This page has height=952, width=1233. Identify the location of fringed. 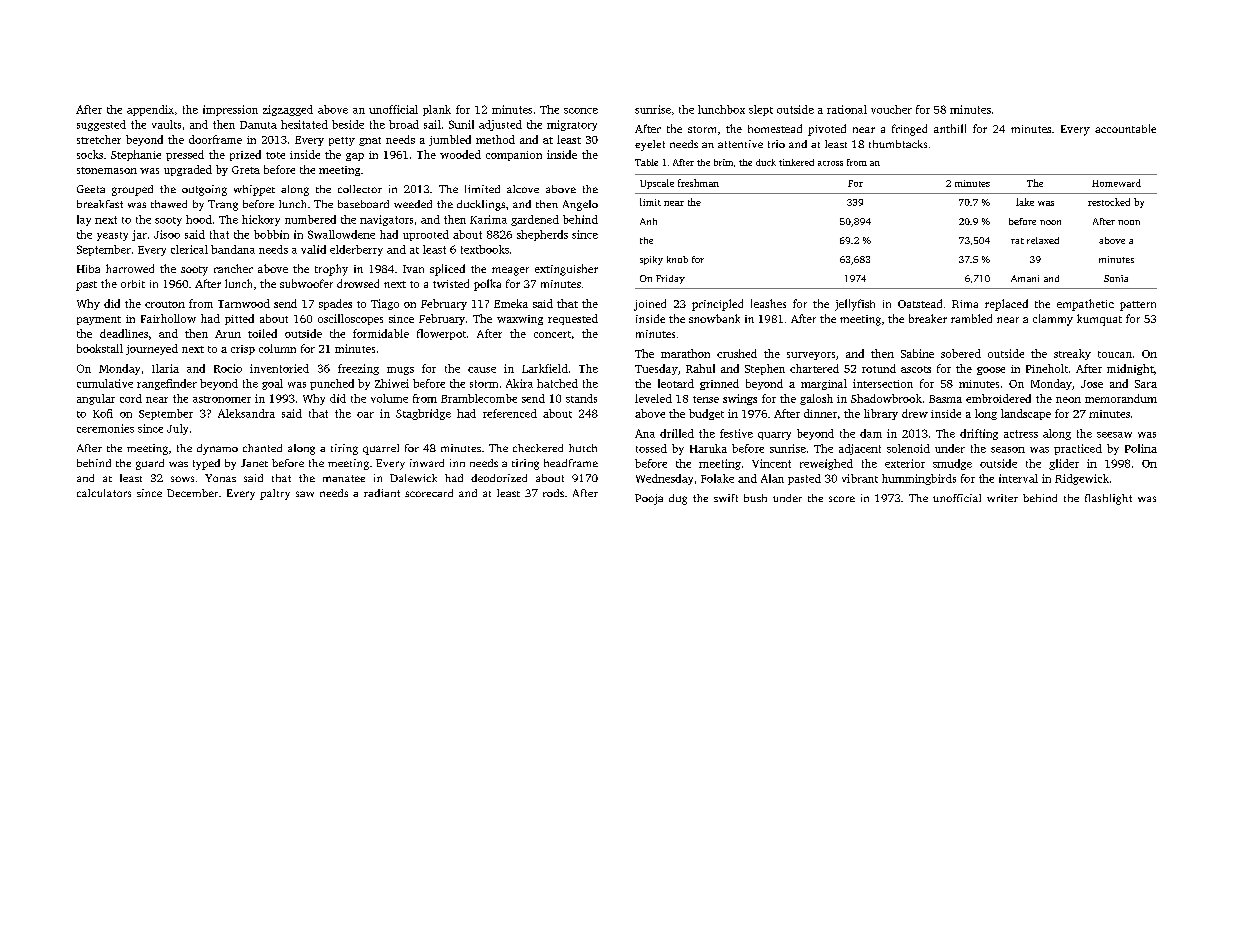
(909, 130).
